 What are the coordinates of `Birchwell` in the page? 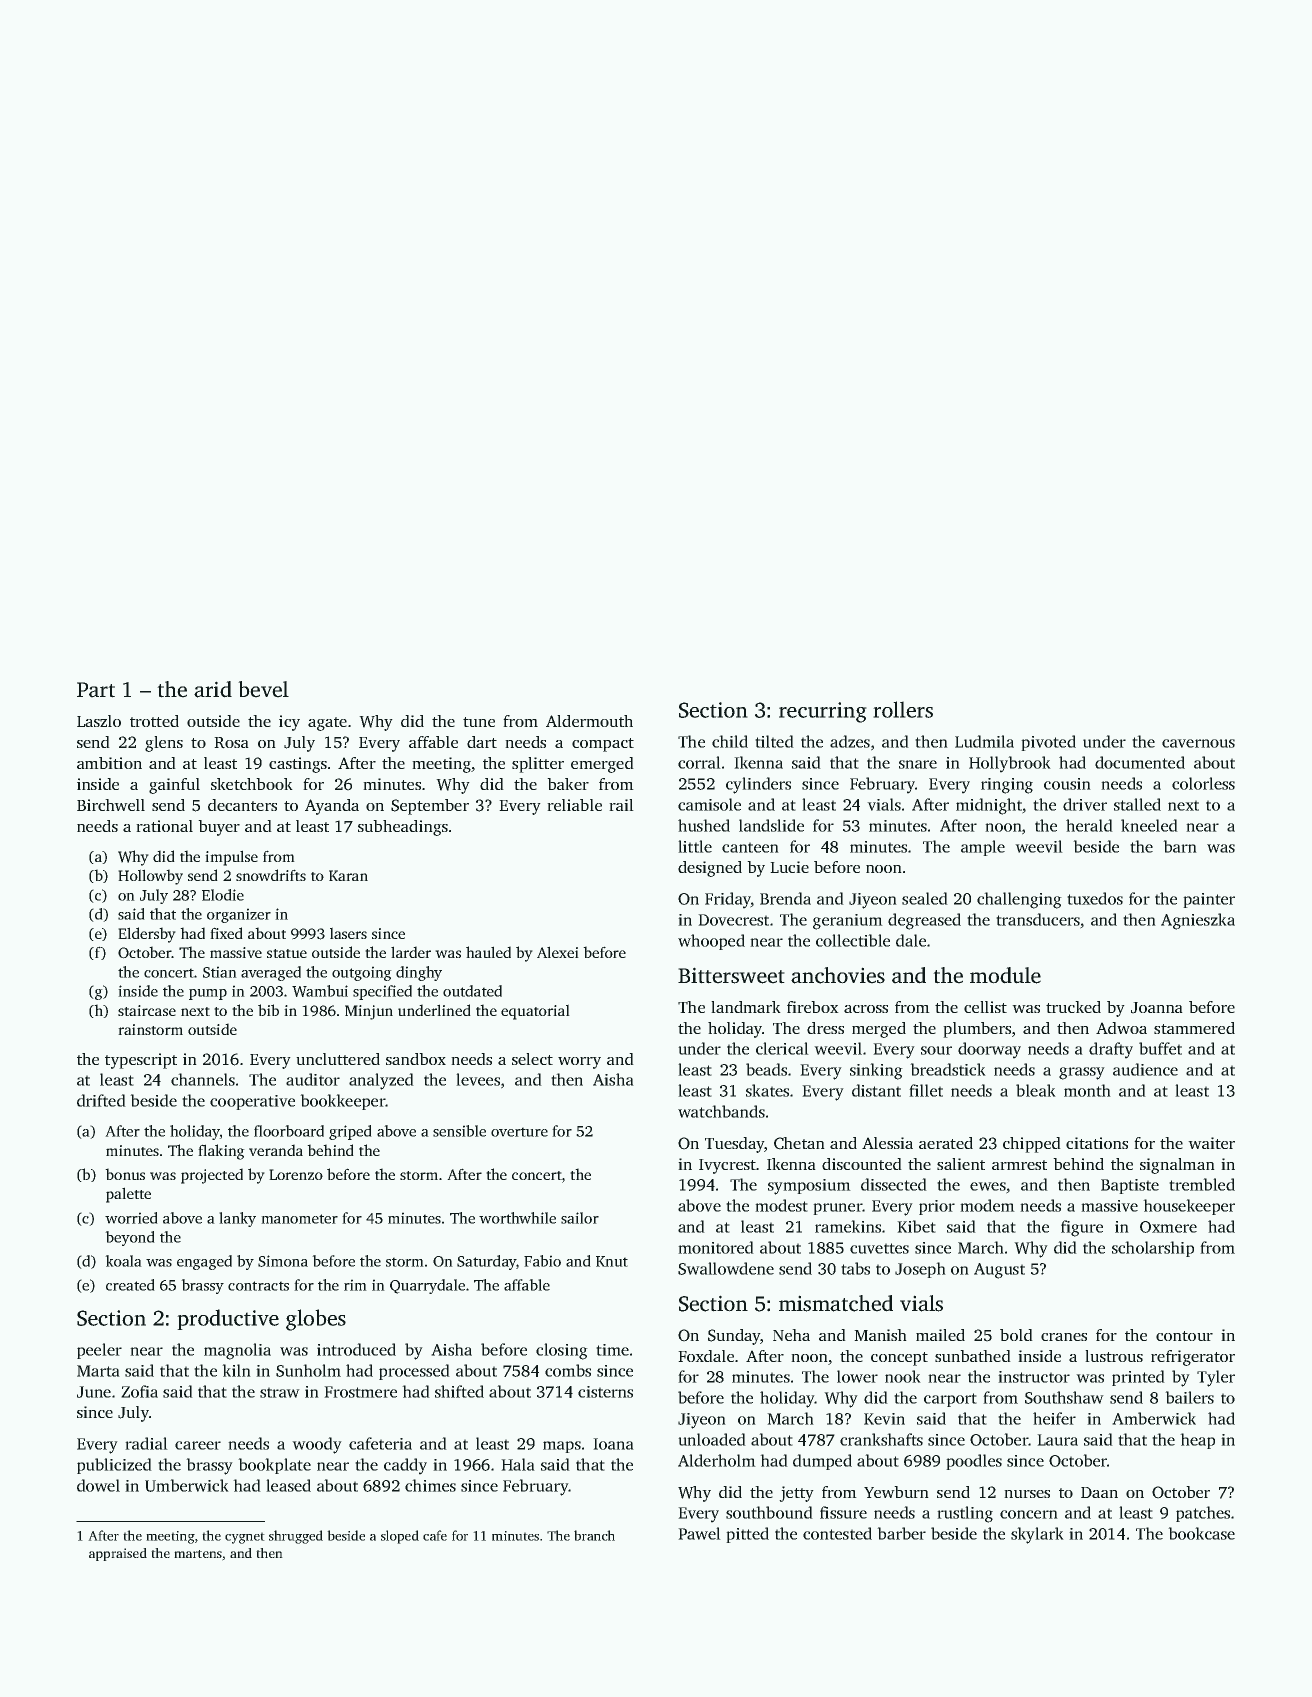 It's located at (111, 805).
